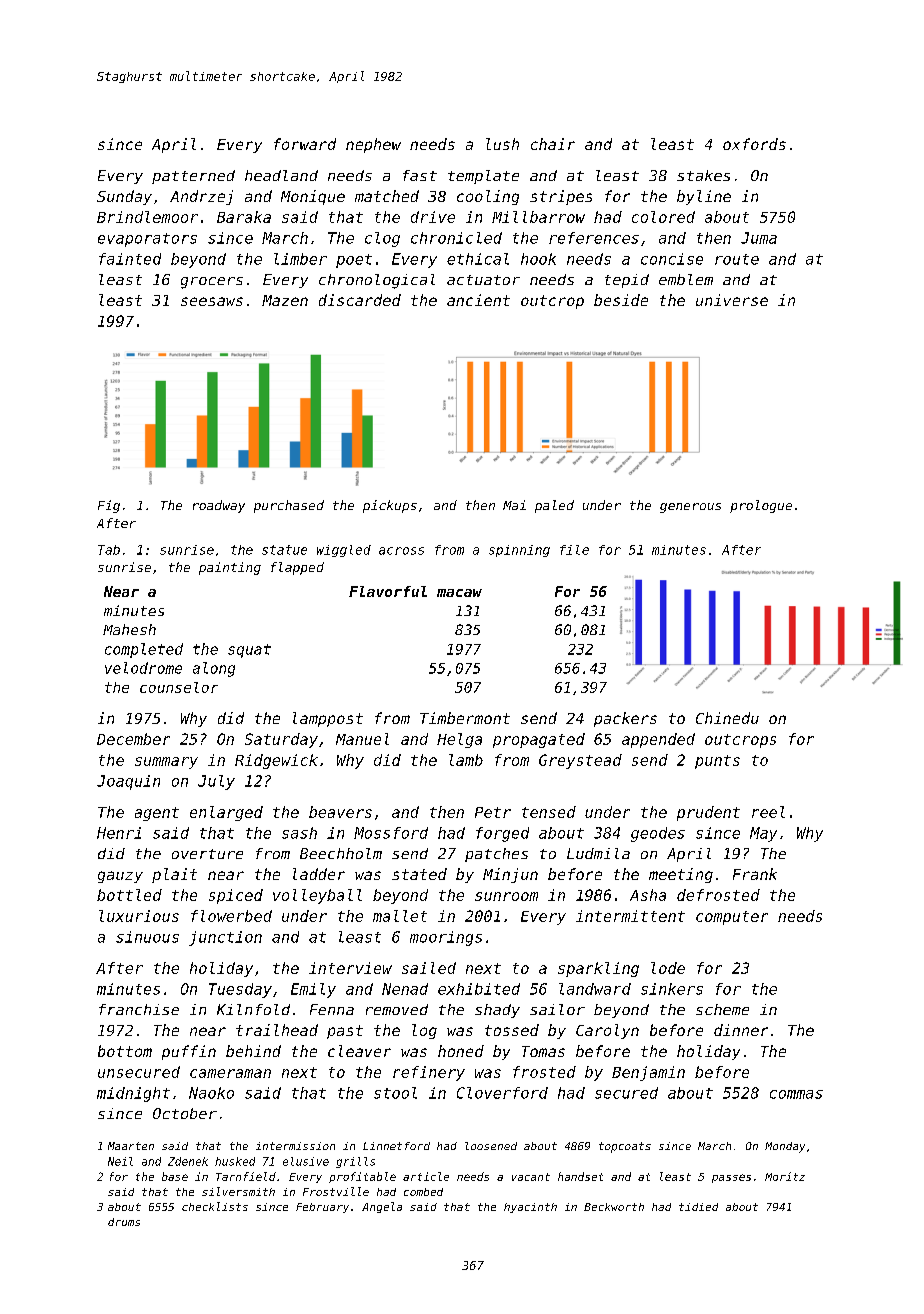 Image resolution: width=924 pixels, height=1314 pixels. I want to click on oxfords, so click(754, 144).
